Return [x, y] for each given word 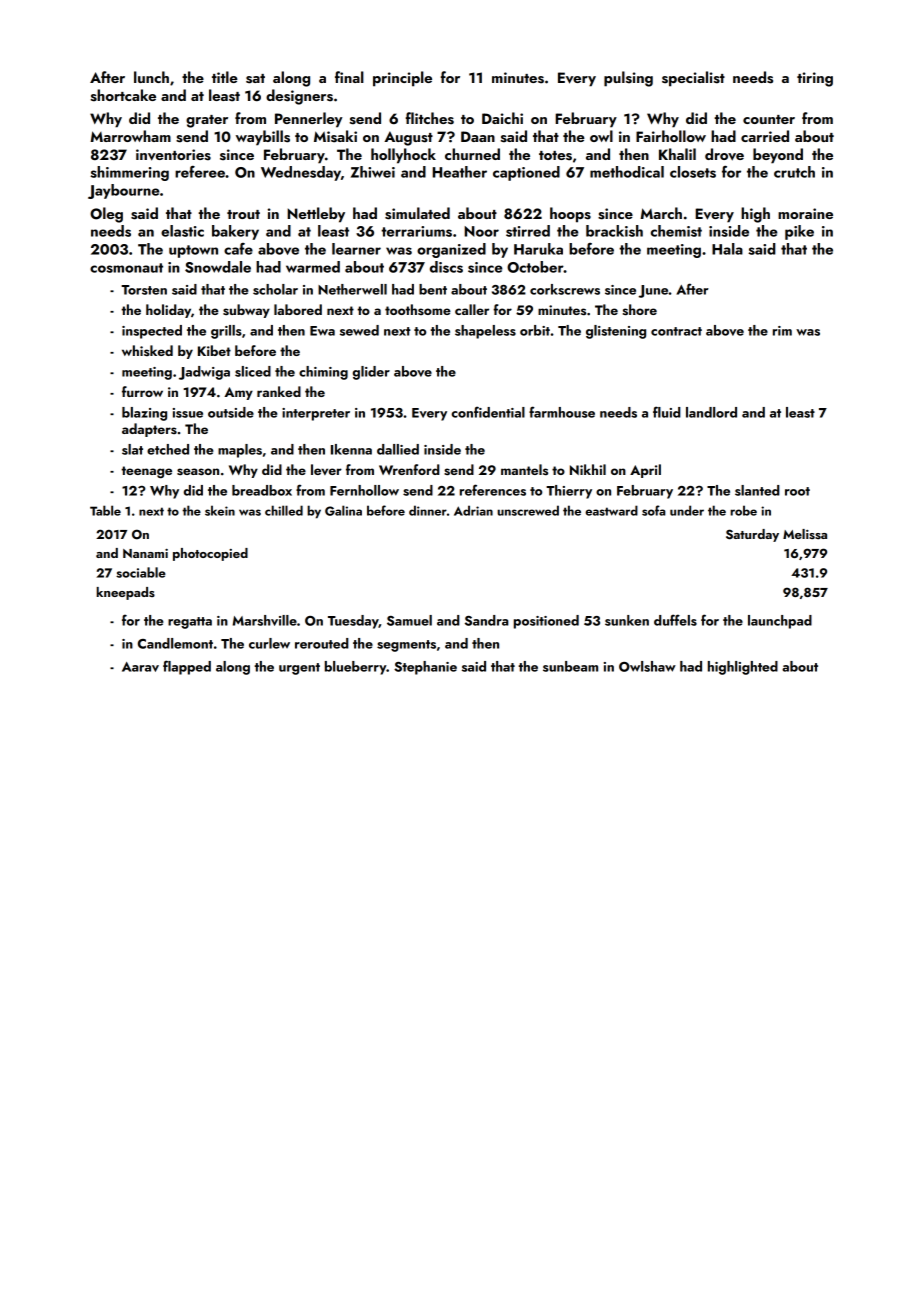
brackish [614, 231]
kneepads [125, 593]
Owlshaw [647, 666]
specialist [693, 79]
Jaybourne [124, 191]
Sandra [487, 620]
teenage [146, 472]
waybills [263, 138]
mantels [524, 469]
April [645, 471]
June [654, 291]
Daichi [502, 118]
